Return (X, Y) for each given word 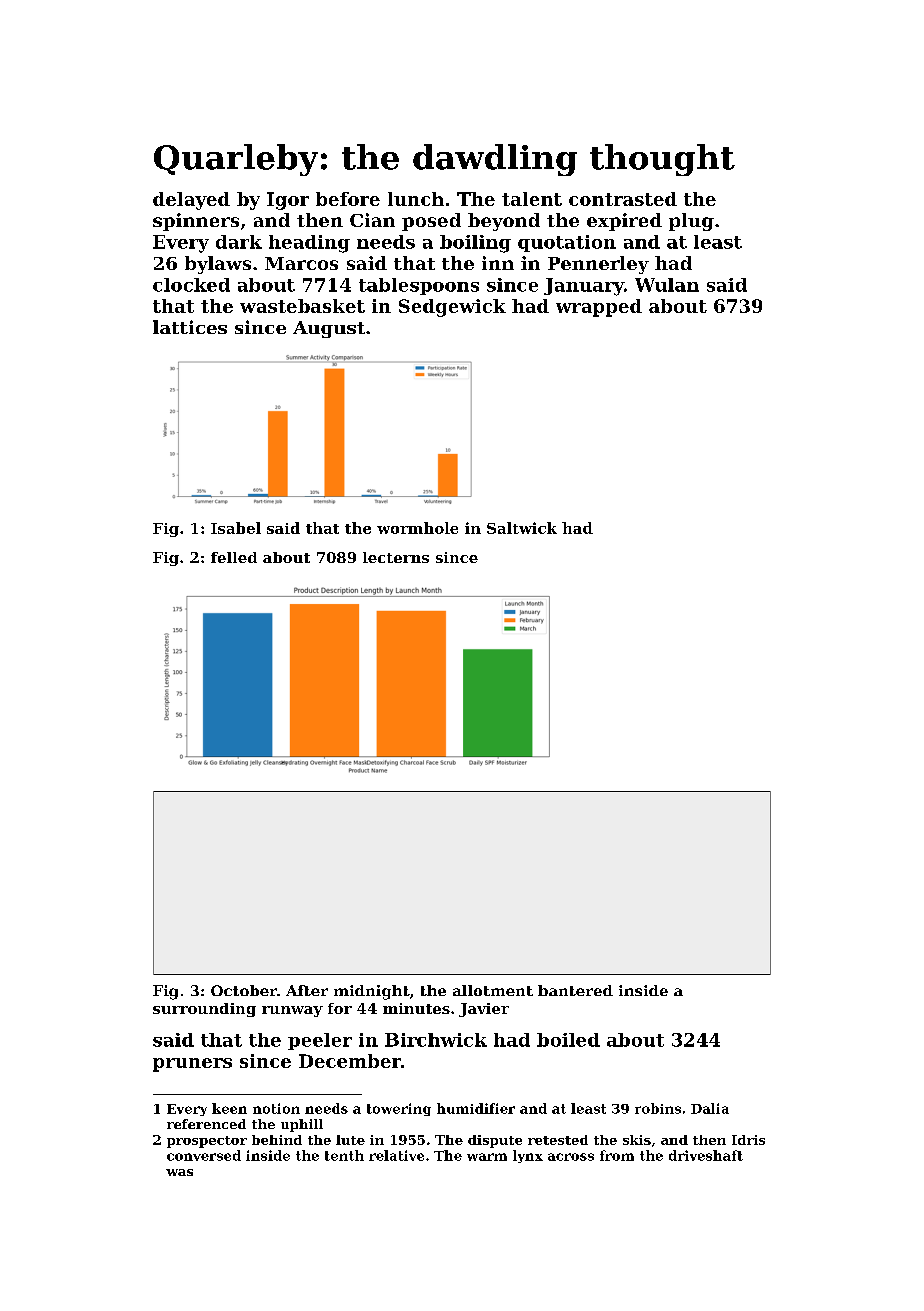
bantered (575, 990)
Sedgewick (452, 308)
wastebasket (302, 306)
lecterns (396, 557)
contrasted (623, 199)
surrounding (204, 1010)
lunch (416, 199)
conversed (204, 1155)
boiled (568, 1040)
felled (234, 557)
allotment (493, 990)
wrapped (599, 308)
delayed (191, 201)
